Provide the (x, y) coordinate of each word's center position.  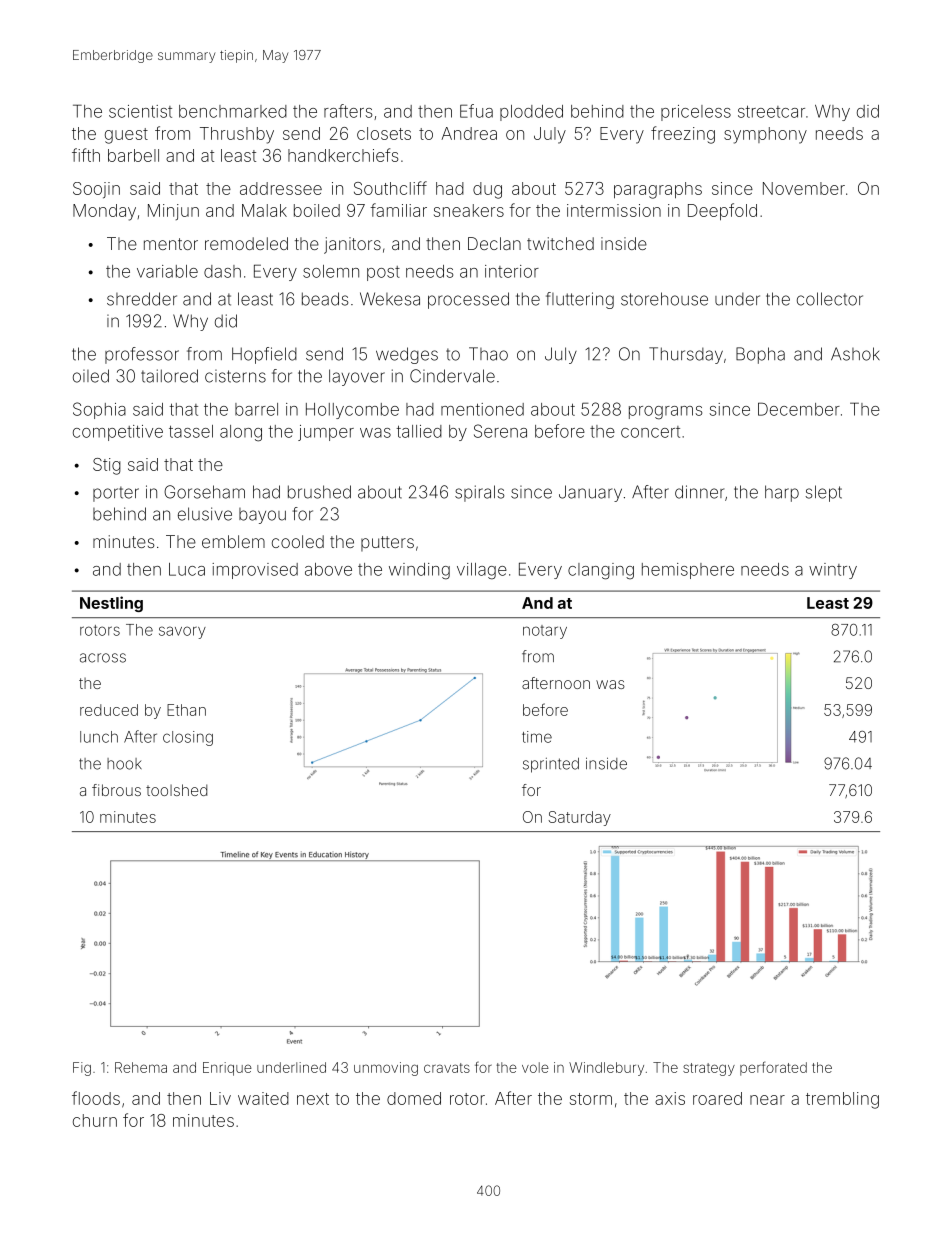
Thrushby (237, 135)
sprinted (551, 765)
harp (782, 493)
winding (419, 571)
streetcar (771, 111)
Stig (107, 466)
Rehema (141, 1067)
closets (384, 133)
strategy (709, 1069)
